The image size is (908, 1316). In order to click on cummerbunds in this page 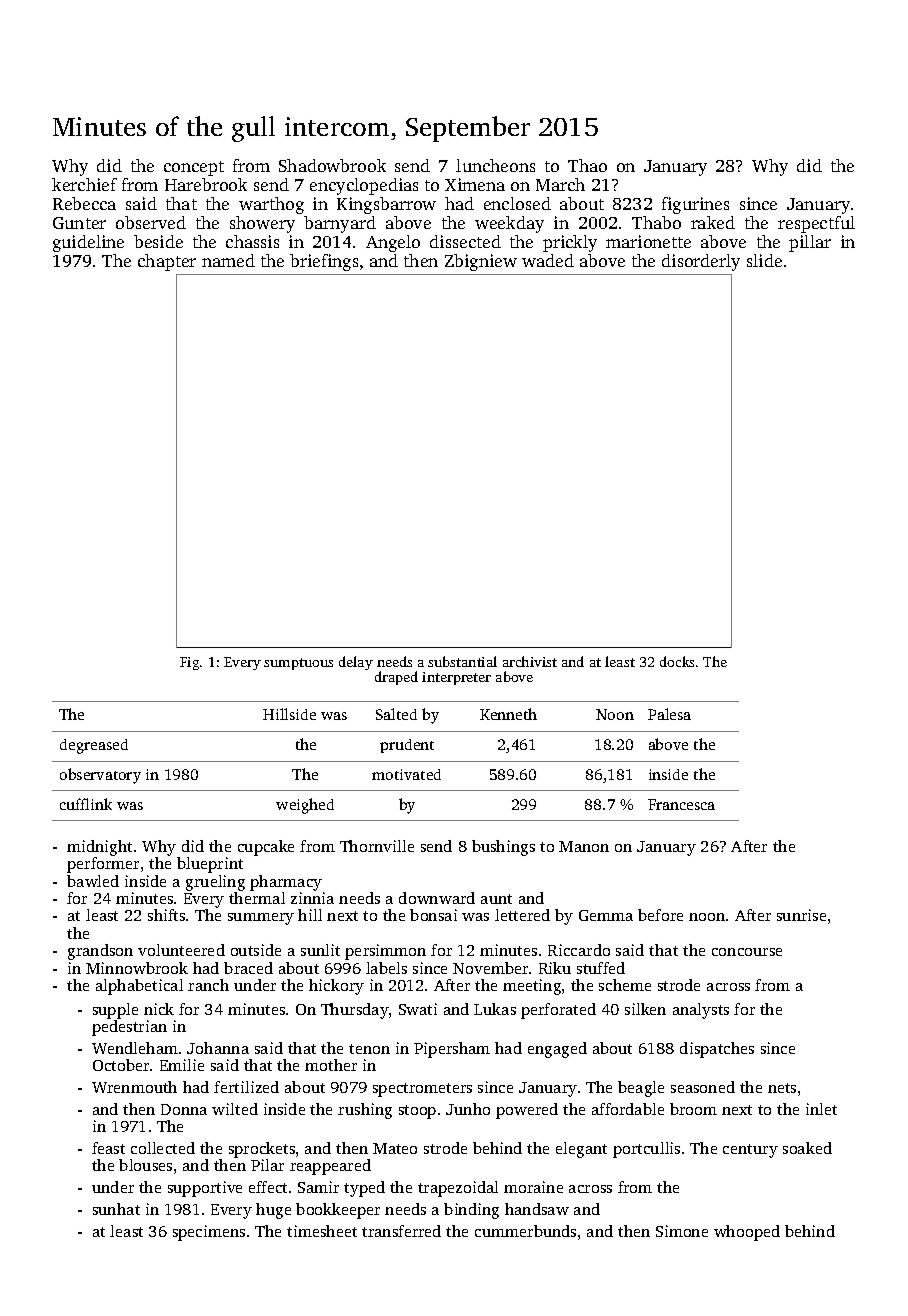, I will do `click(525, 1231)`.
